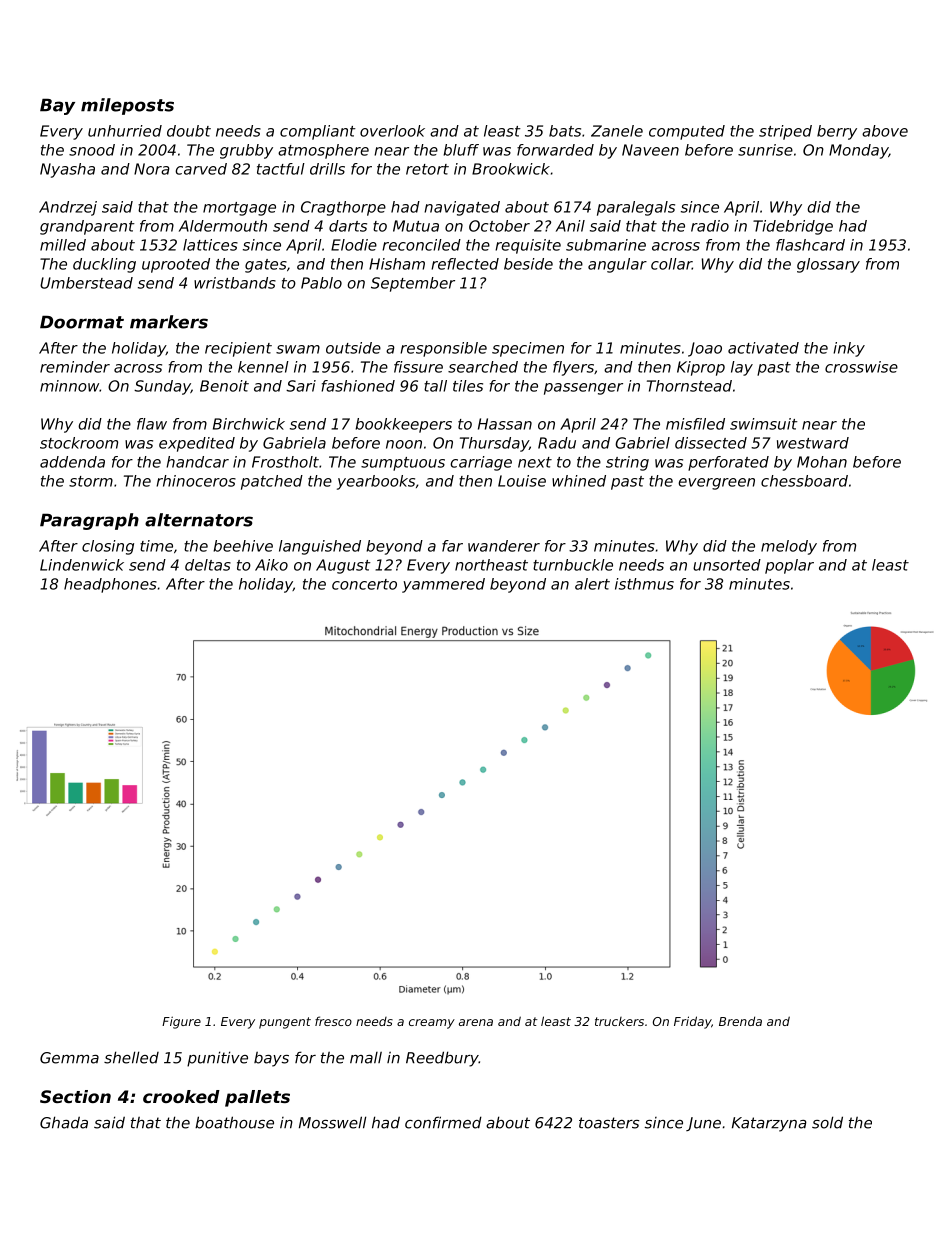  I want to click on Brenda, so click(740, 1021).
